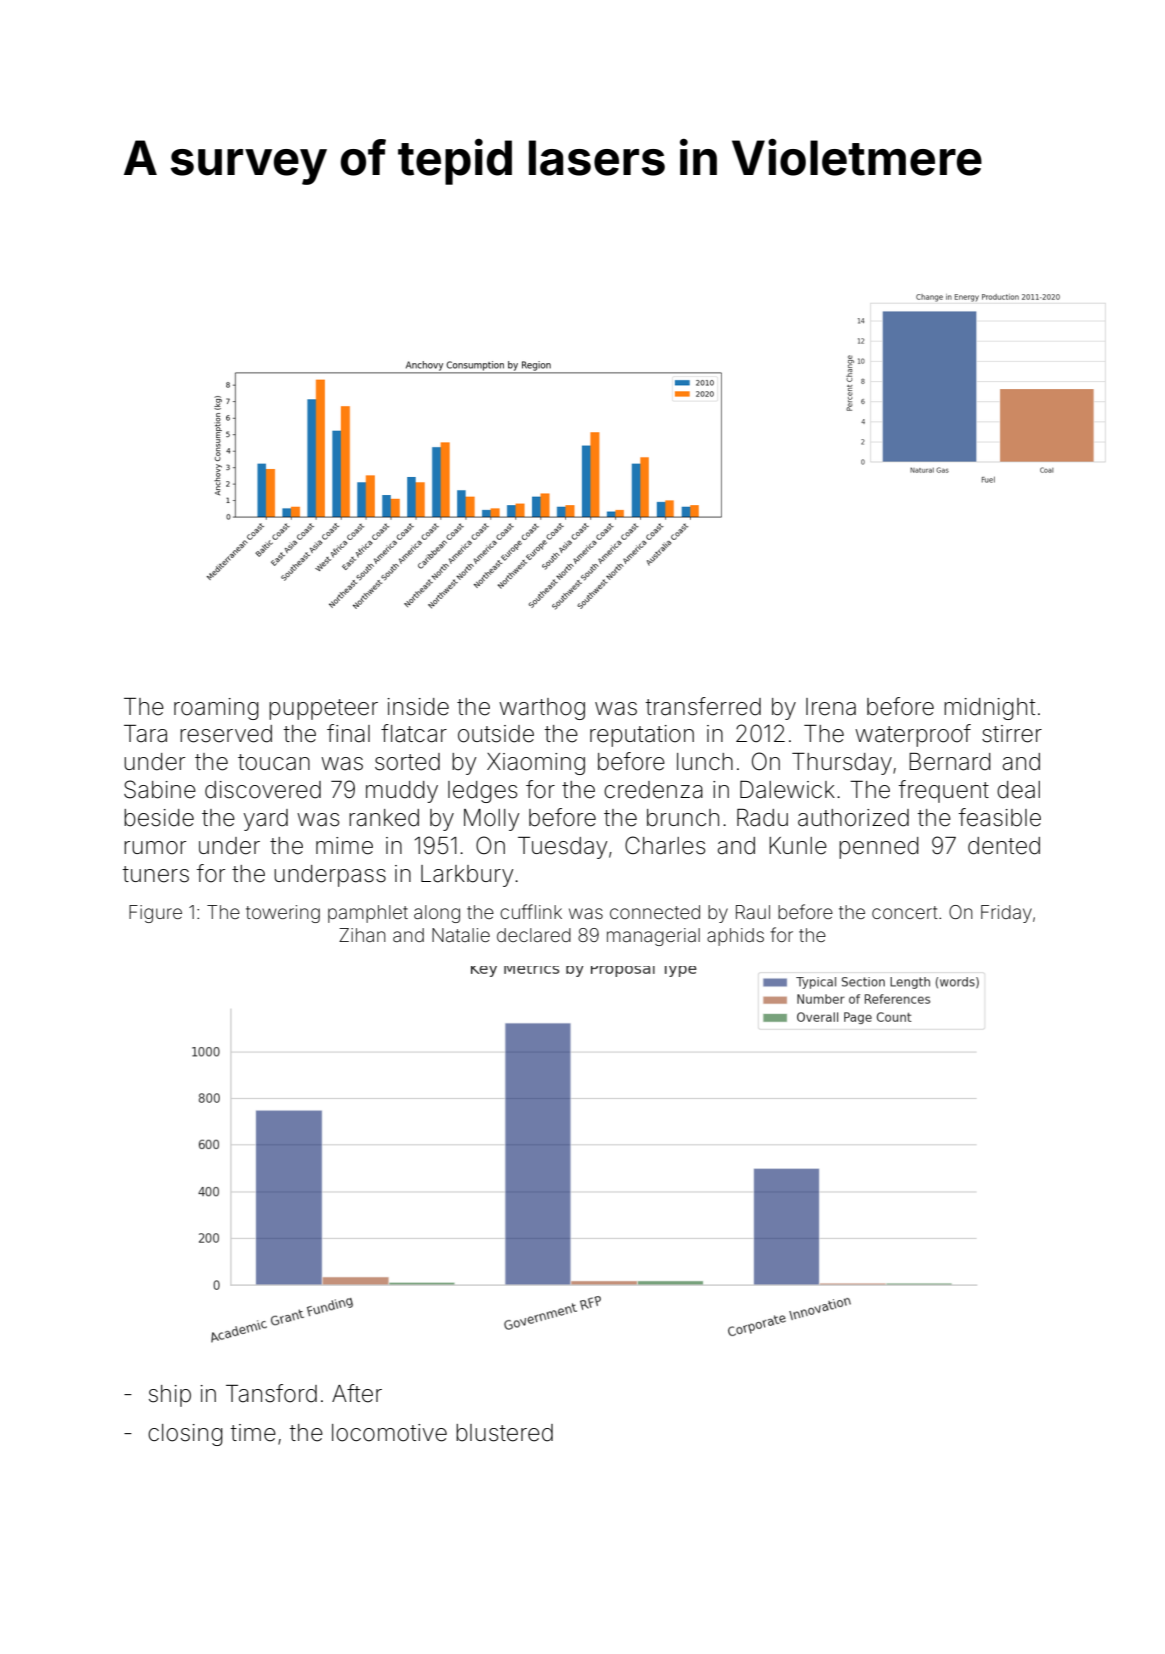  What do you see at coordinates (542, 709) in the page?
I see `warthog` at bounding box center [542, 709].
